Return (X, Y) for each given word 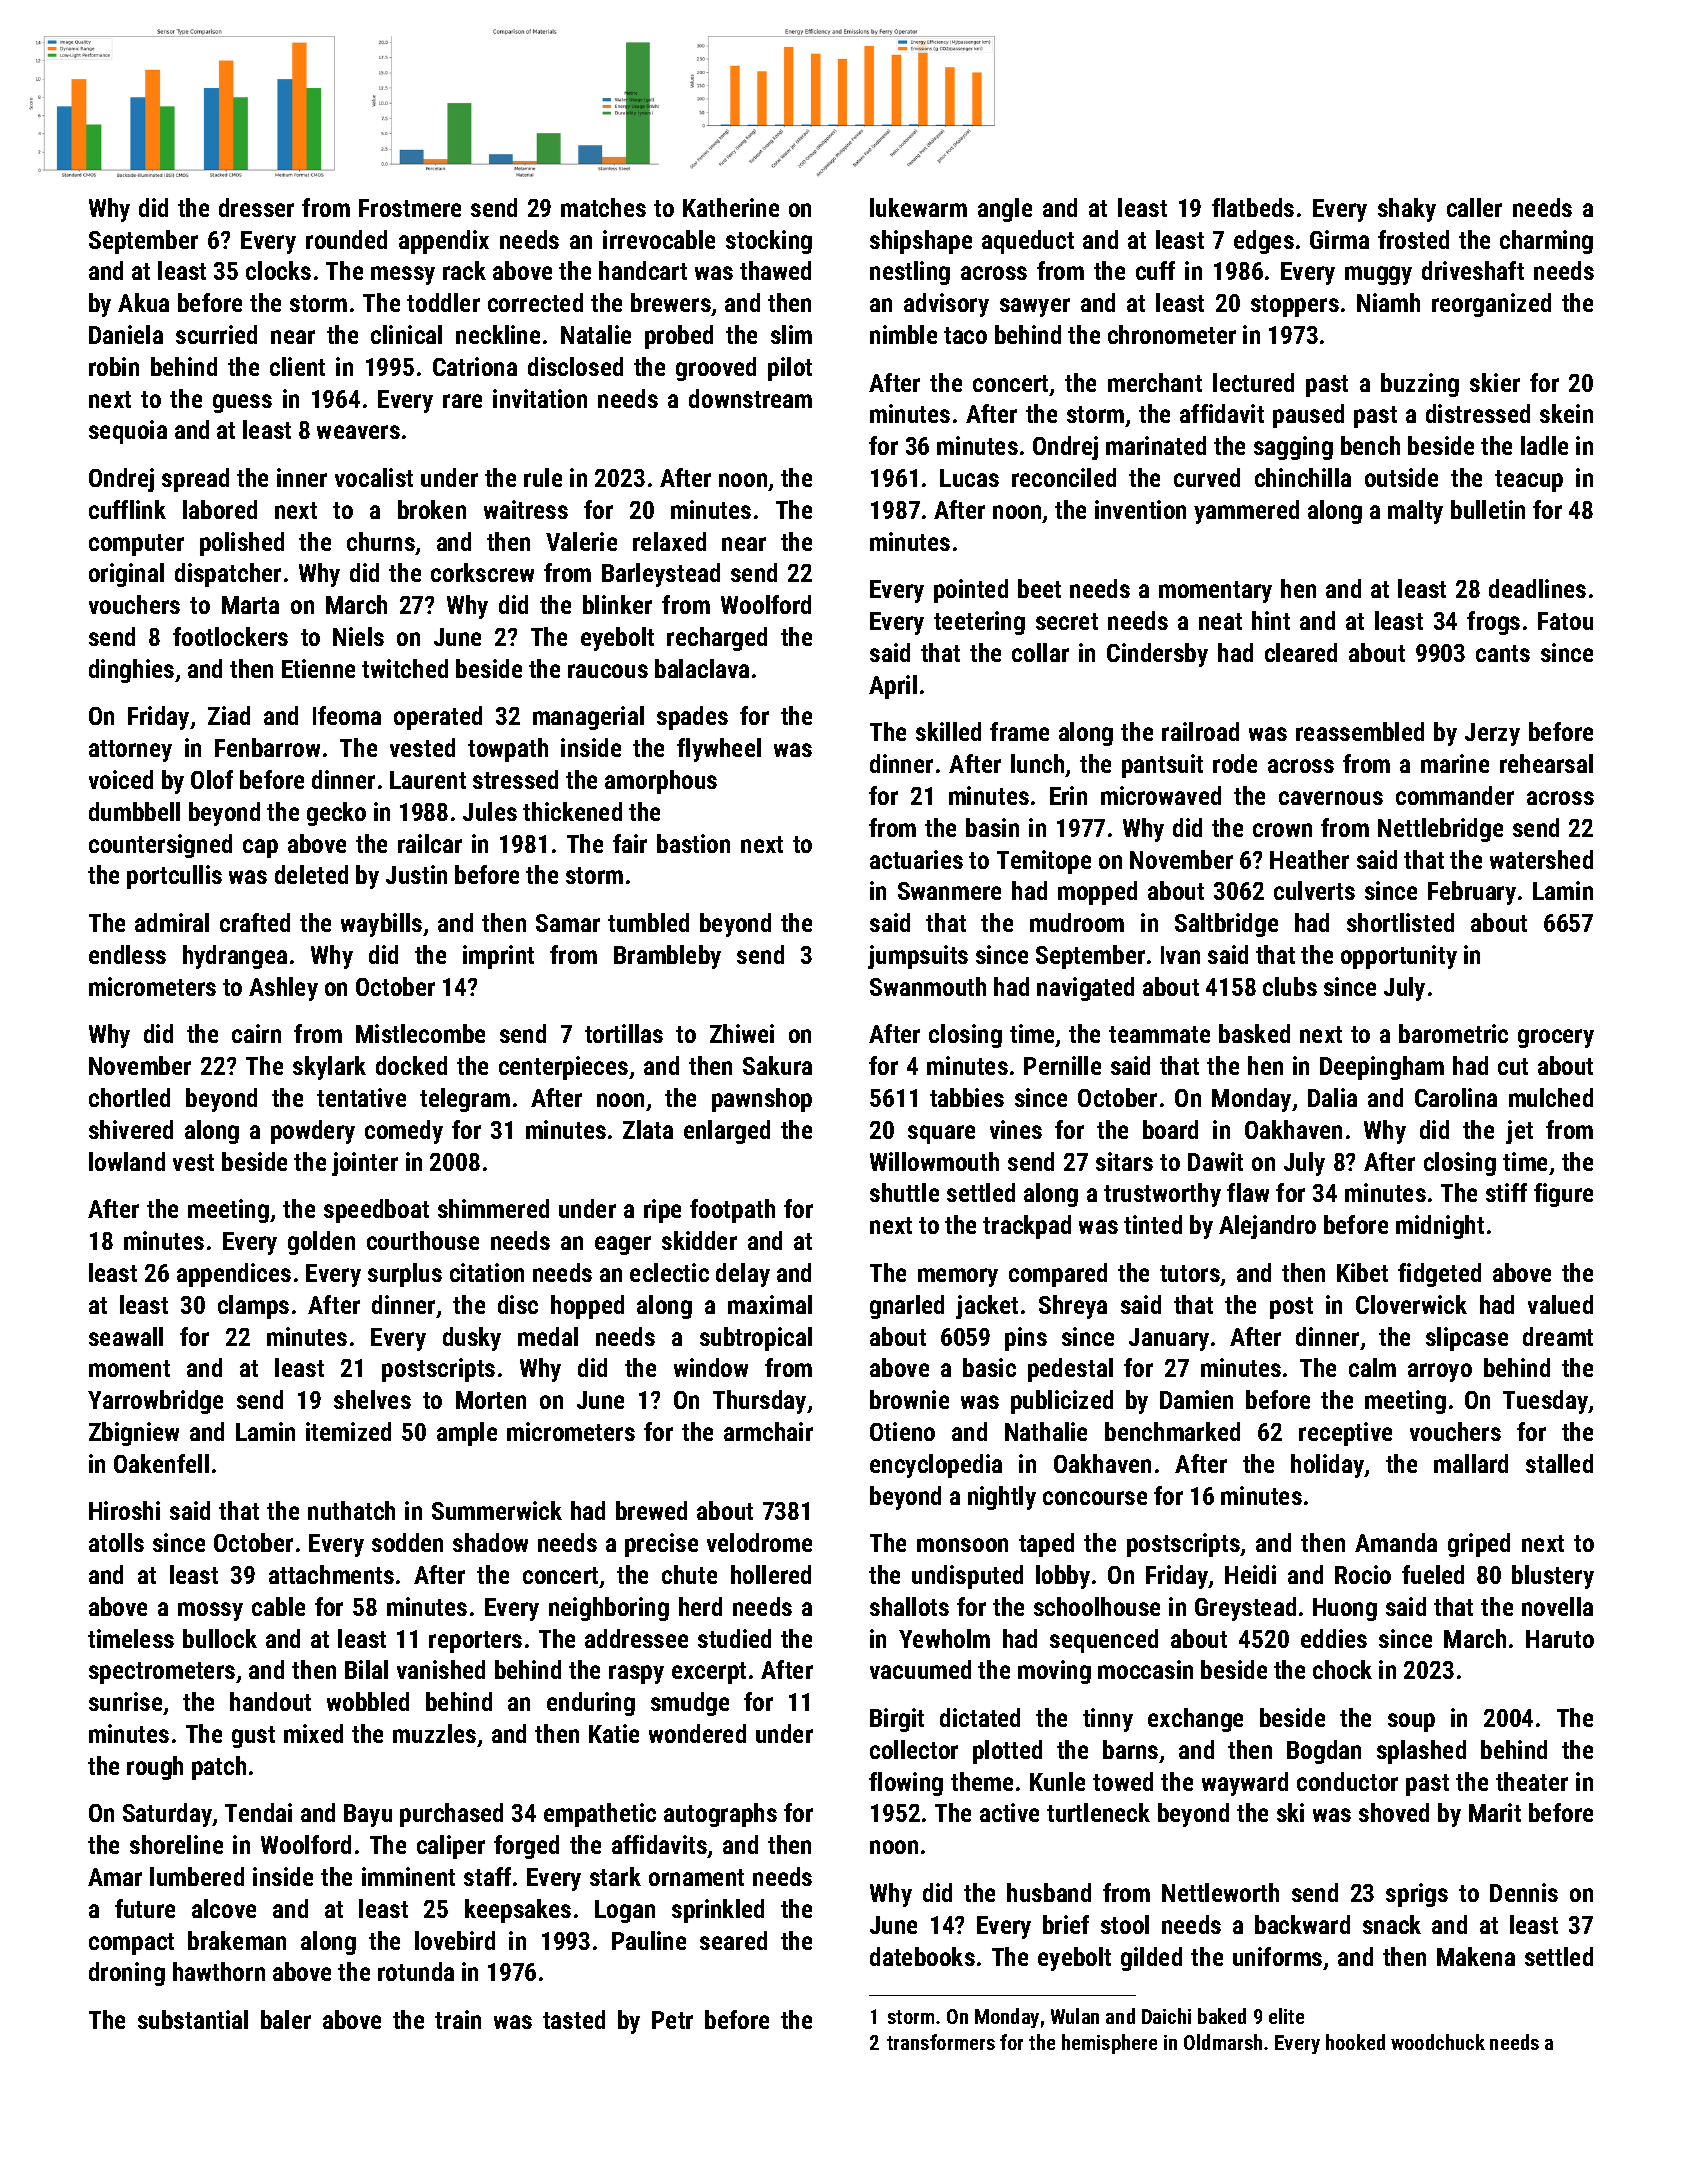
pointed (971, 591)
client (297, 366)
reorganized (1491, 305)
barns (1130, 1749)
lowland (127, 1161)
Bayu (368, 1815)
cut (1513, 1066)
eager (623, 1245)
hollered (771, 1574)
